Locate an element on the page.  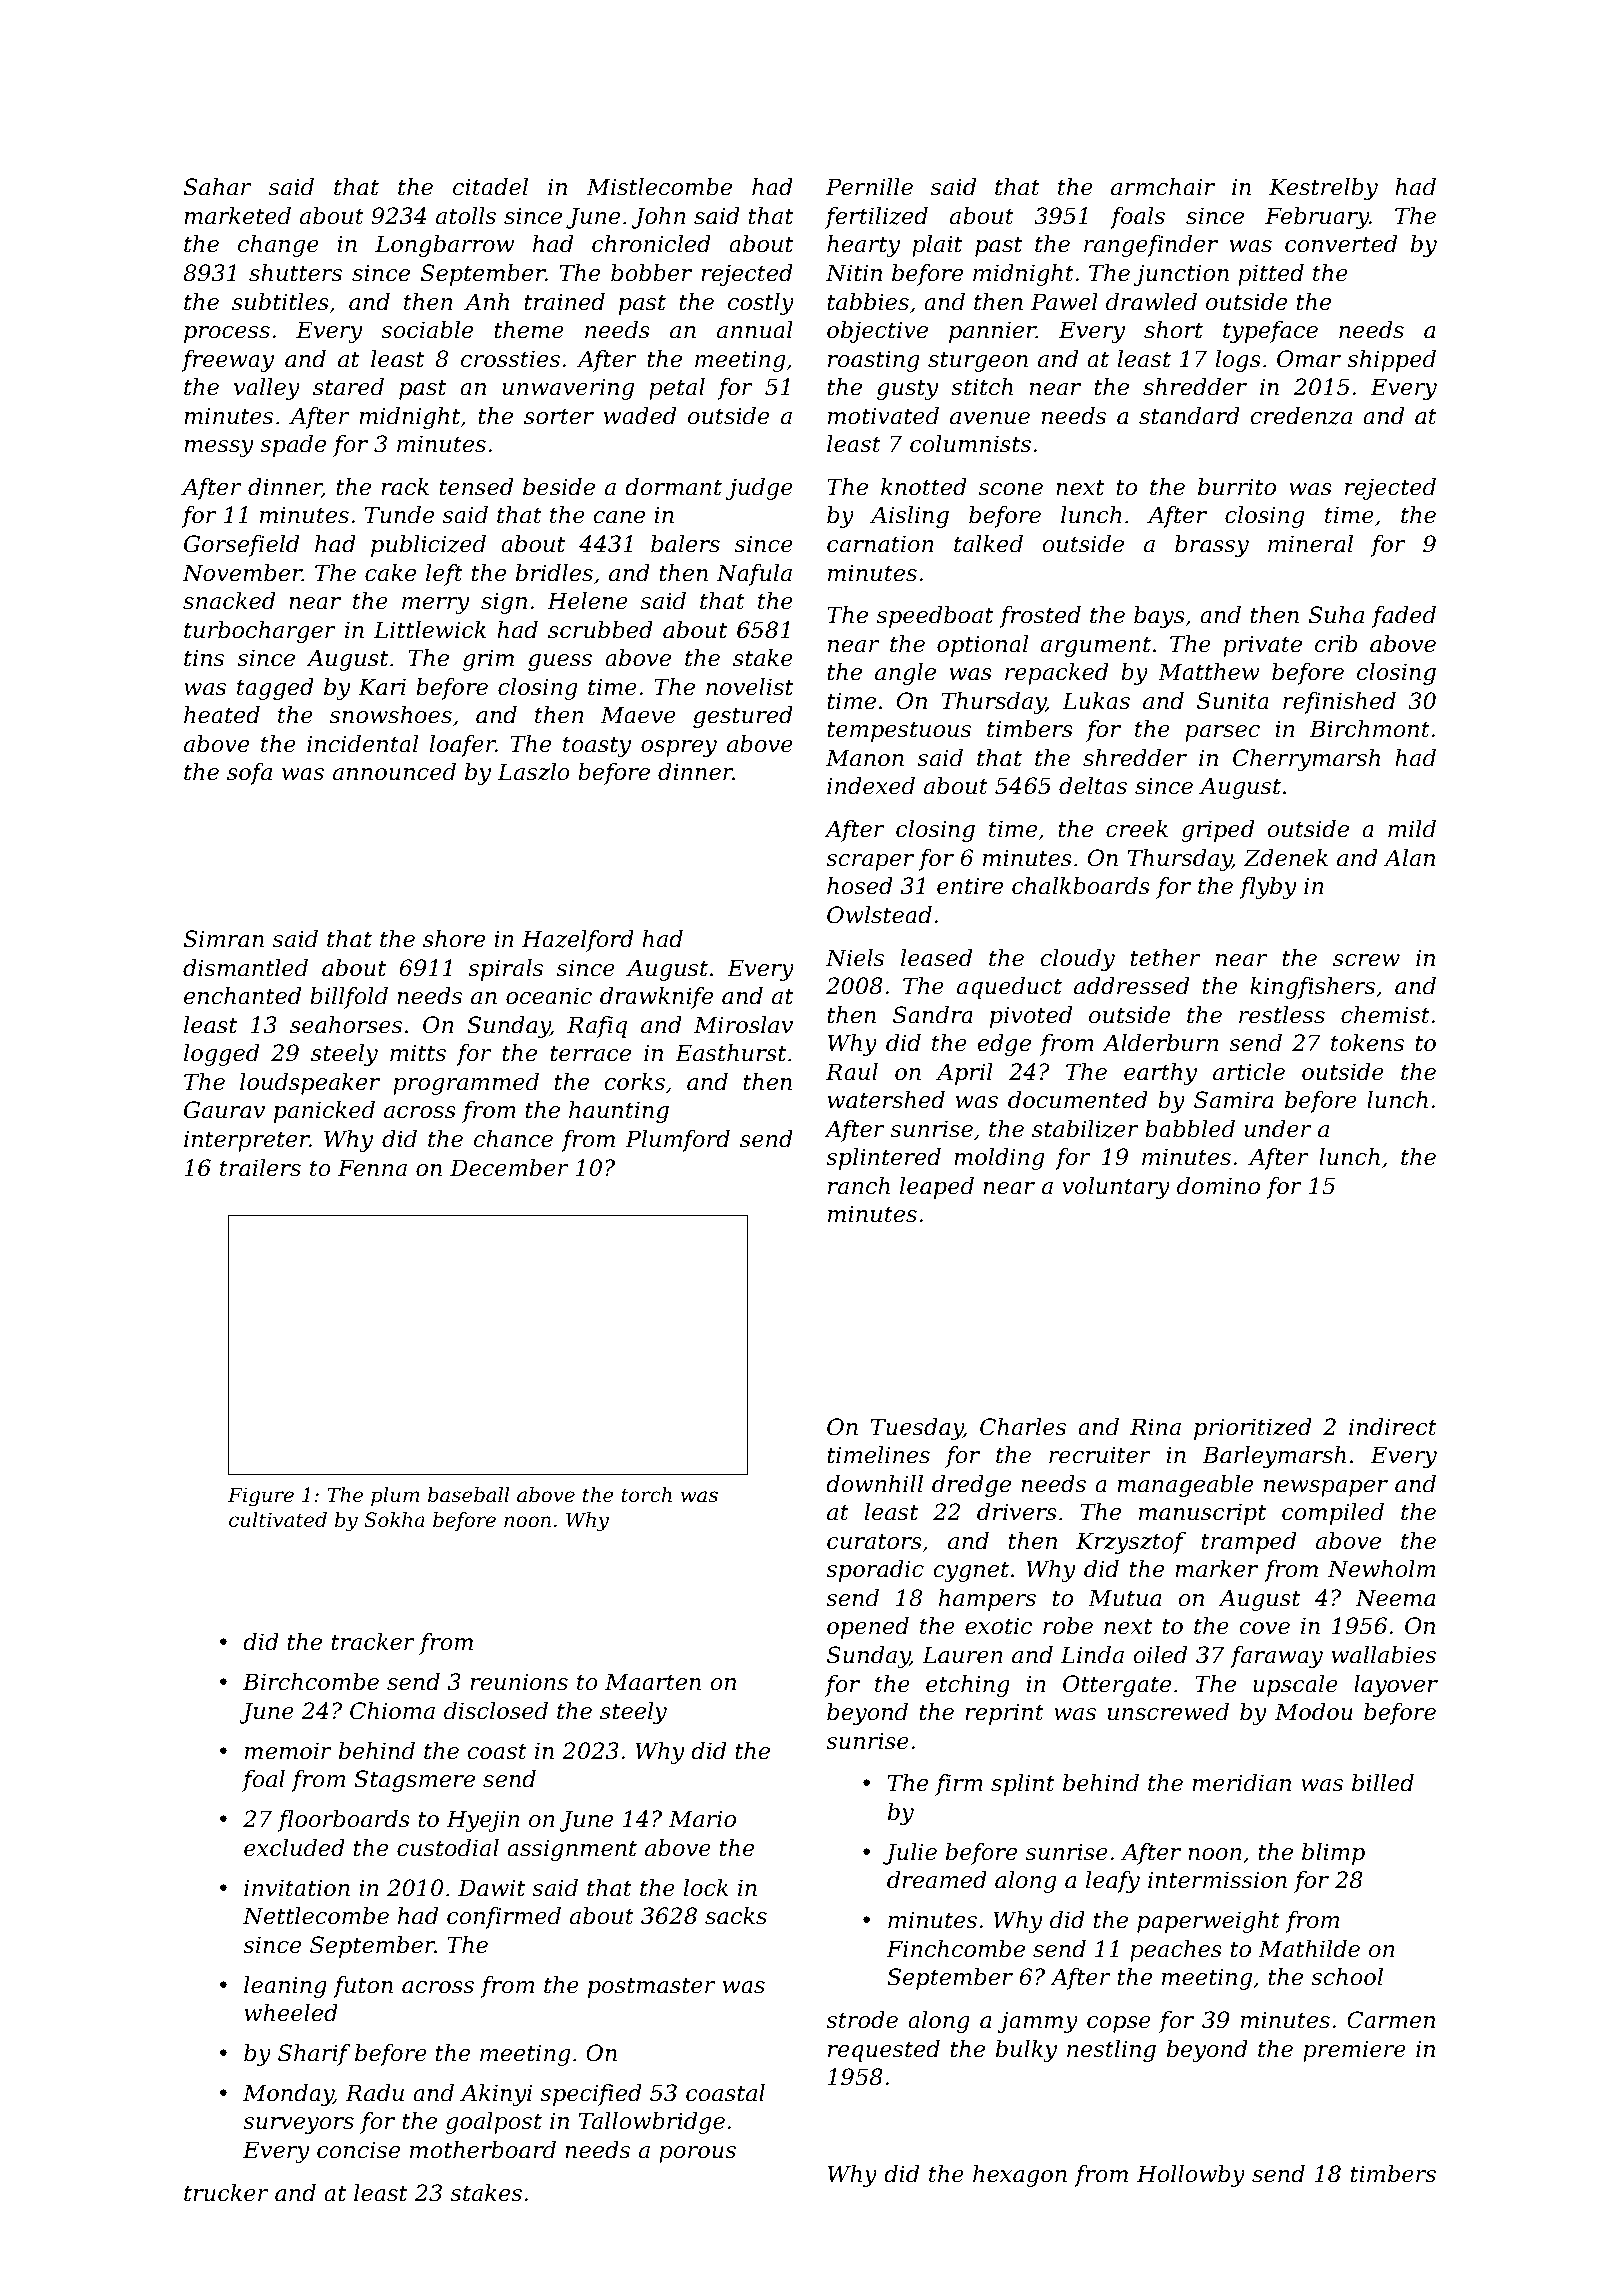
change is located at coordinates (278, 246).
